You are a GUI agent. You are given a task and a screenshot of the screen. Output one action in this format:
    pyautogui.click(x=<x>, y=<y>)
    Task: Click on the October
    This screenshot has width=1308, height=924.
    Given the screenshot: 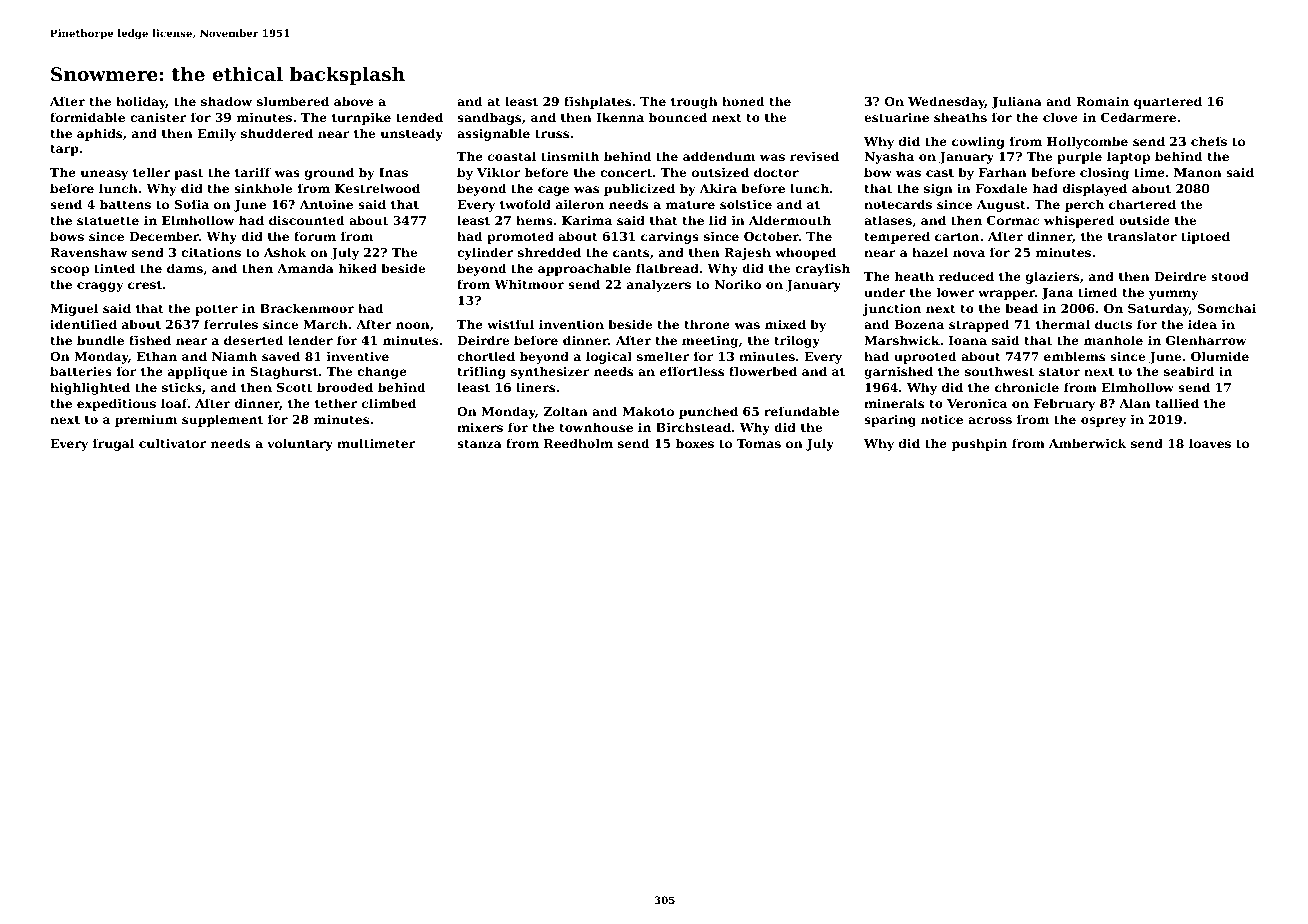 What is the action you would take?
    pyautogui.click(x=771, y=236)
